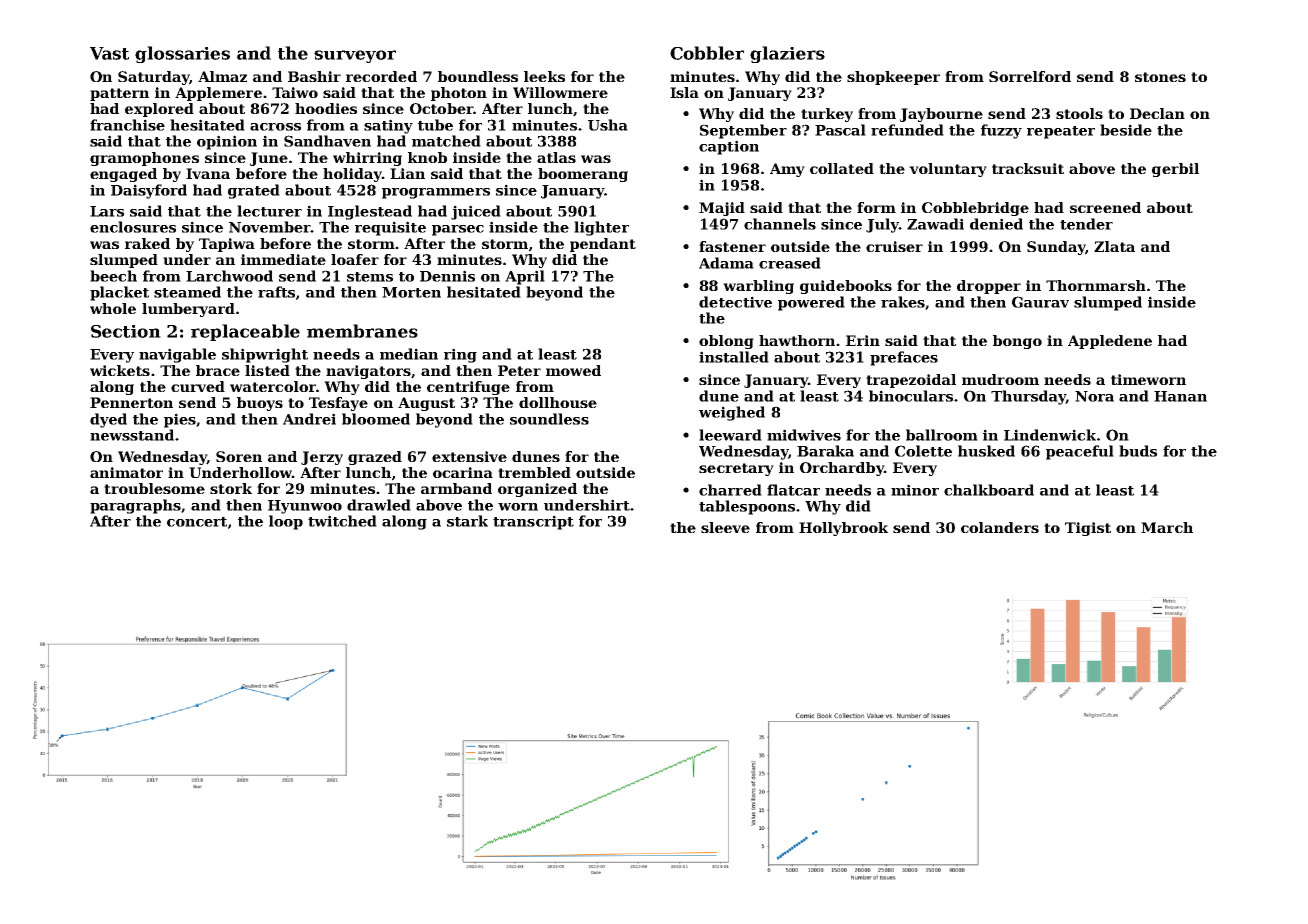 The height and width of the screenshot is (924, 1308). I want to click on concert, so click(197, 522).
